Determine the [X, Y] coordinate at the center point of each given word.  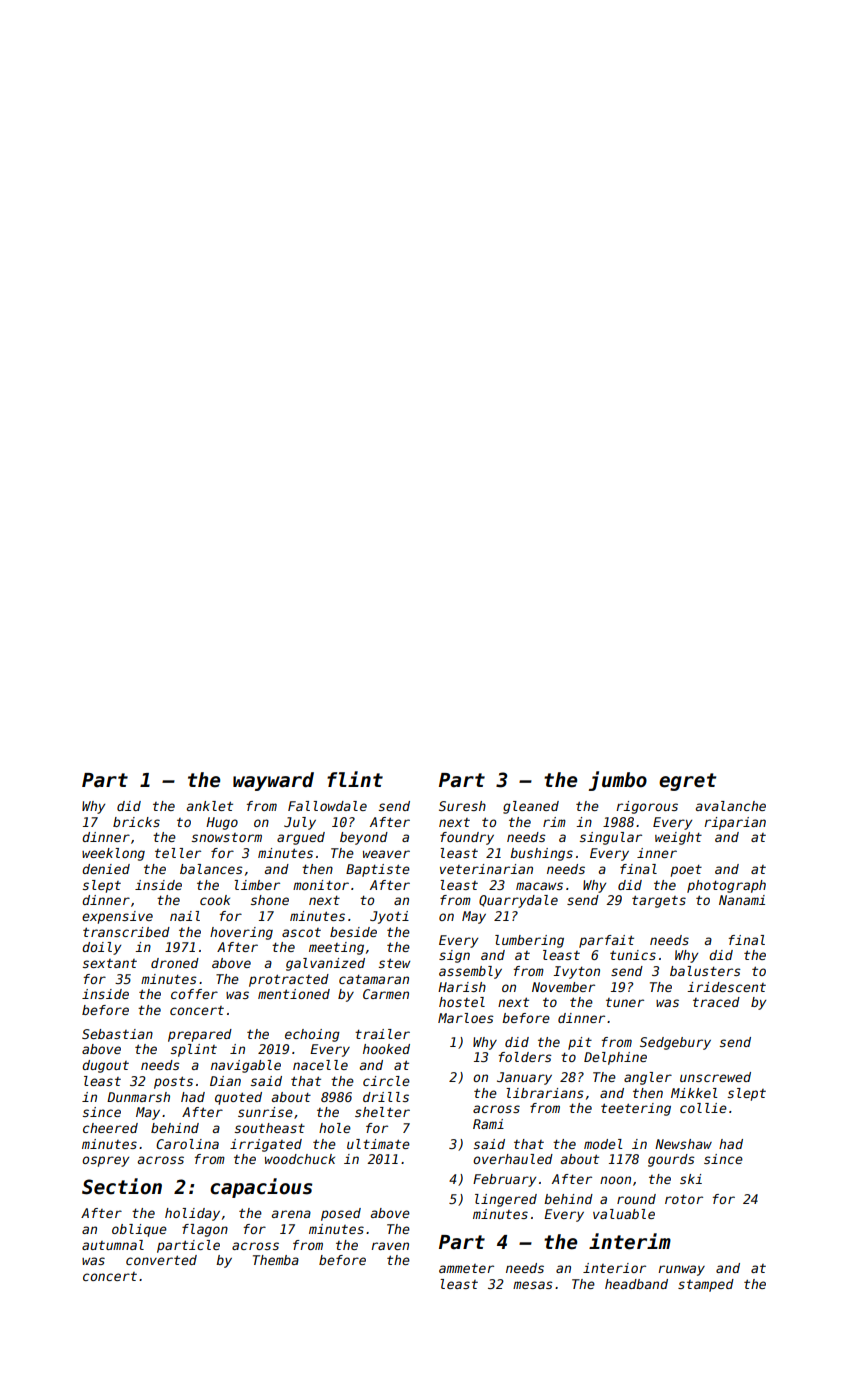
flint [355, 779]
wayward [273, 781]
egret [687, 782]
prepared [200, 1035]
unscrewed [715, 1077]
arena [291, 1214]
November [563, 987]
